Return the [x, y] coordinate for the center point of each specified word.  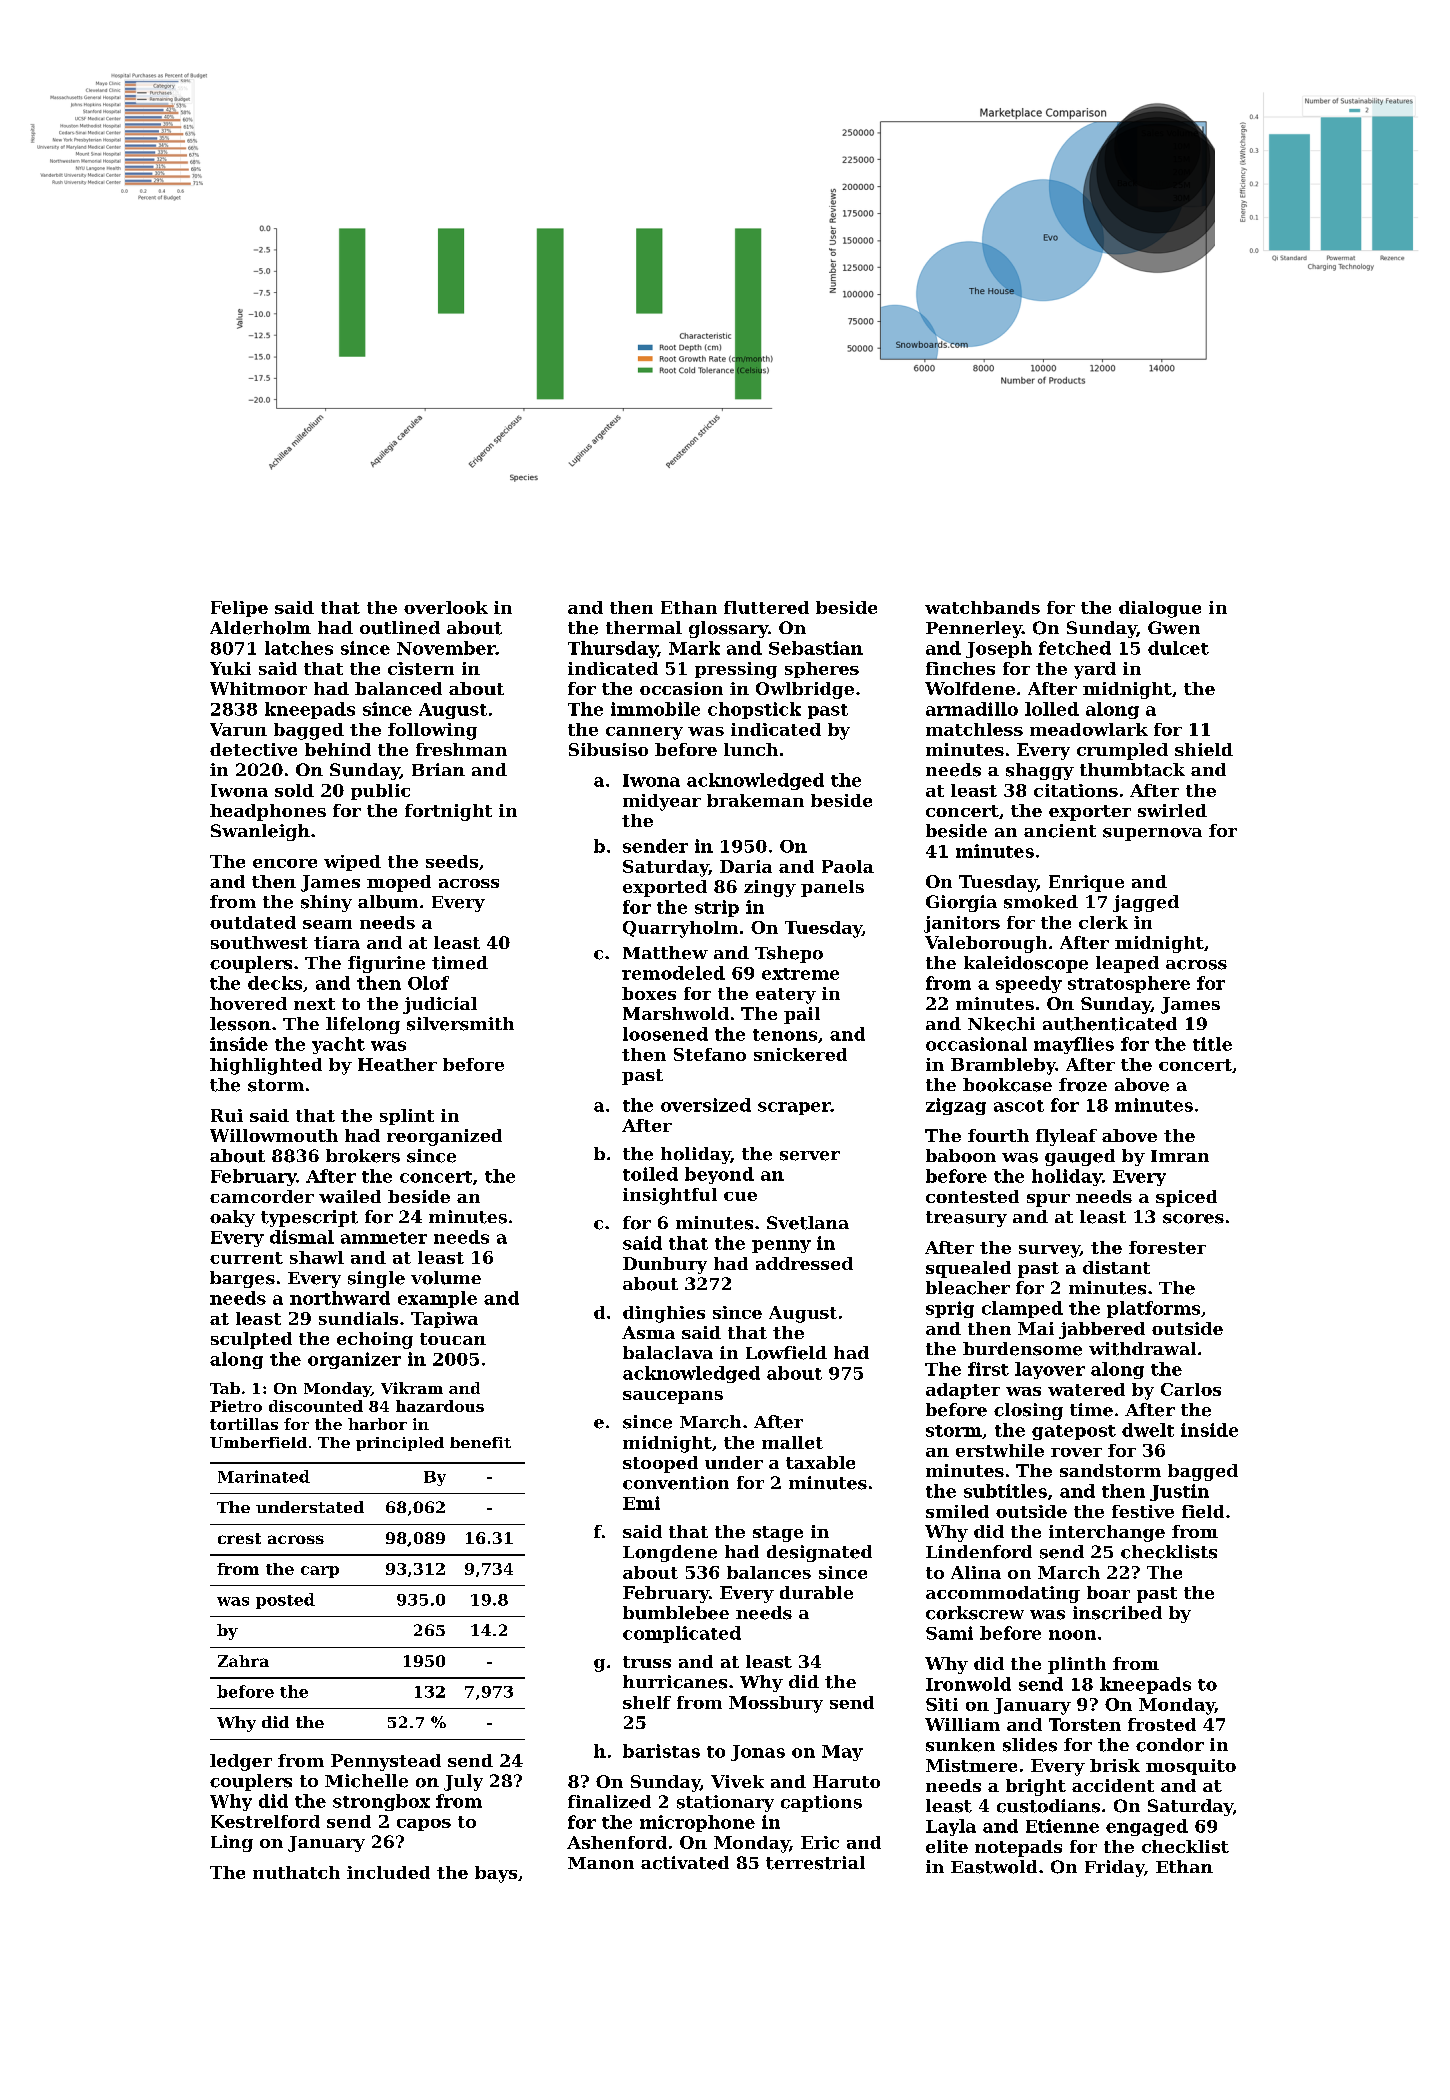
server [810, 1156]
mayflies [1074, 1045]
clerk [1103, 922]
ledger [241, 1762]
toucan [453, 1339]
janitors [962, 924]
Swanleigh [260, 832]
